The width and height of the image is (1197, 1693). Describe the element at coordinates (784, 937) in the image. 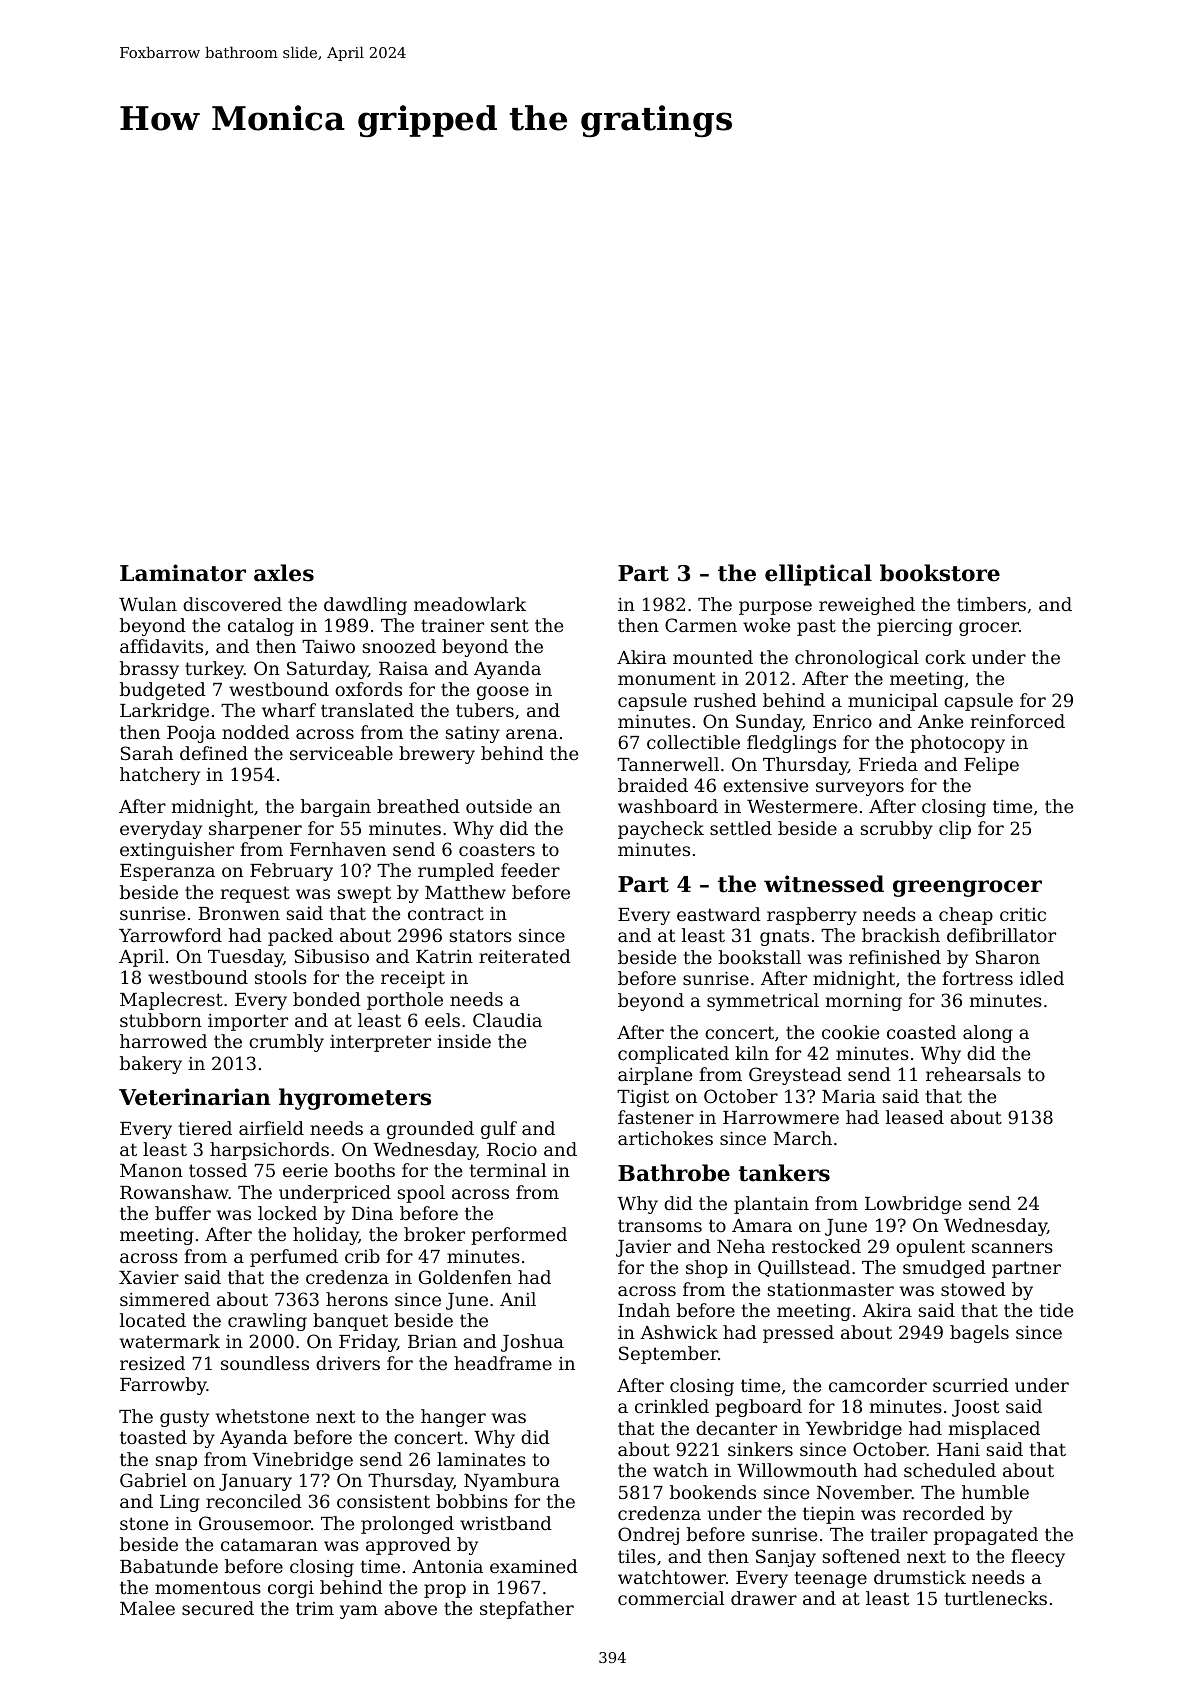

I see `gnats` at that location.
